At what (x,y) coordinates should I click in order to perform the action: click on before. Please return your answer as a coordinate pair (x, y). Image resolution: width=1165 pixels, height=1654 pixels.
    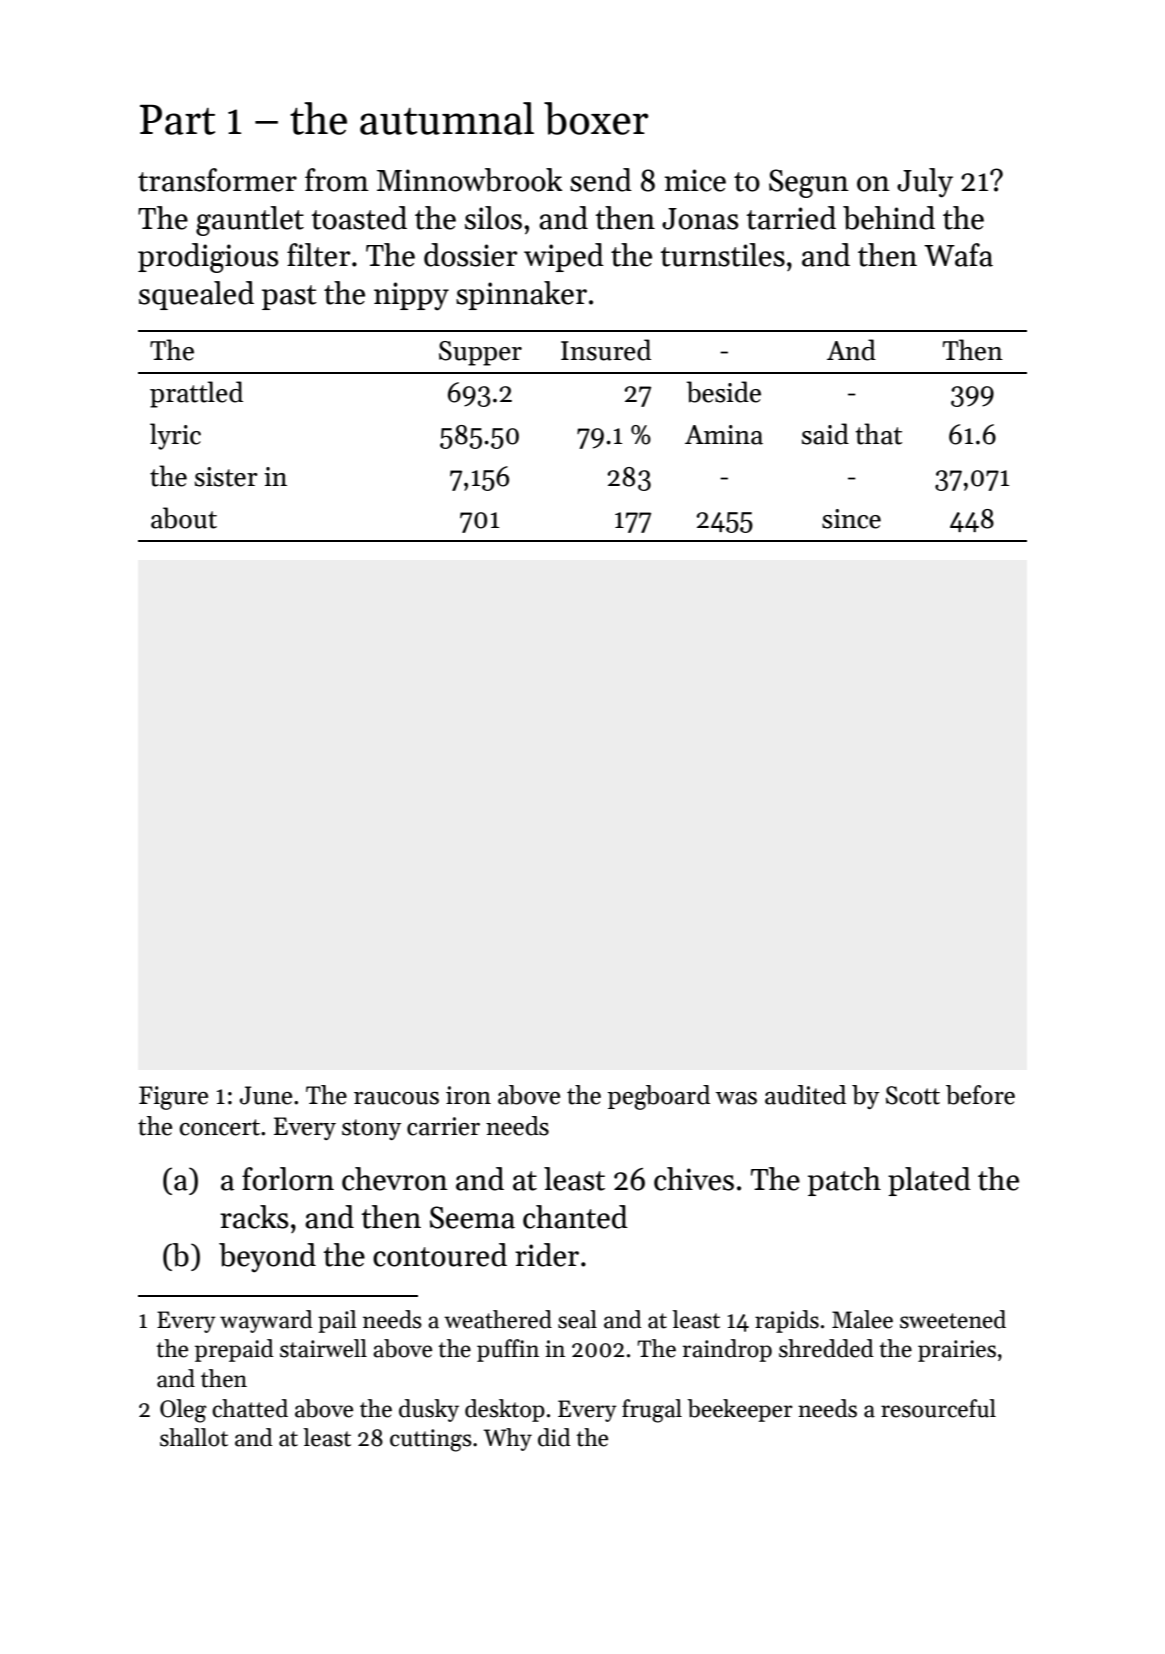
    Looking at the image, I should click on (980, 1095).
